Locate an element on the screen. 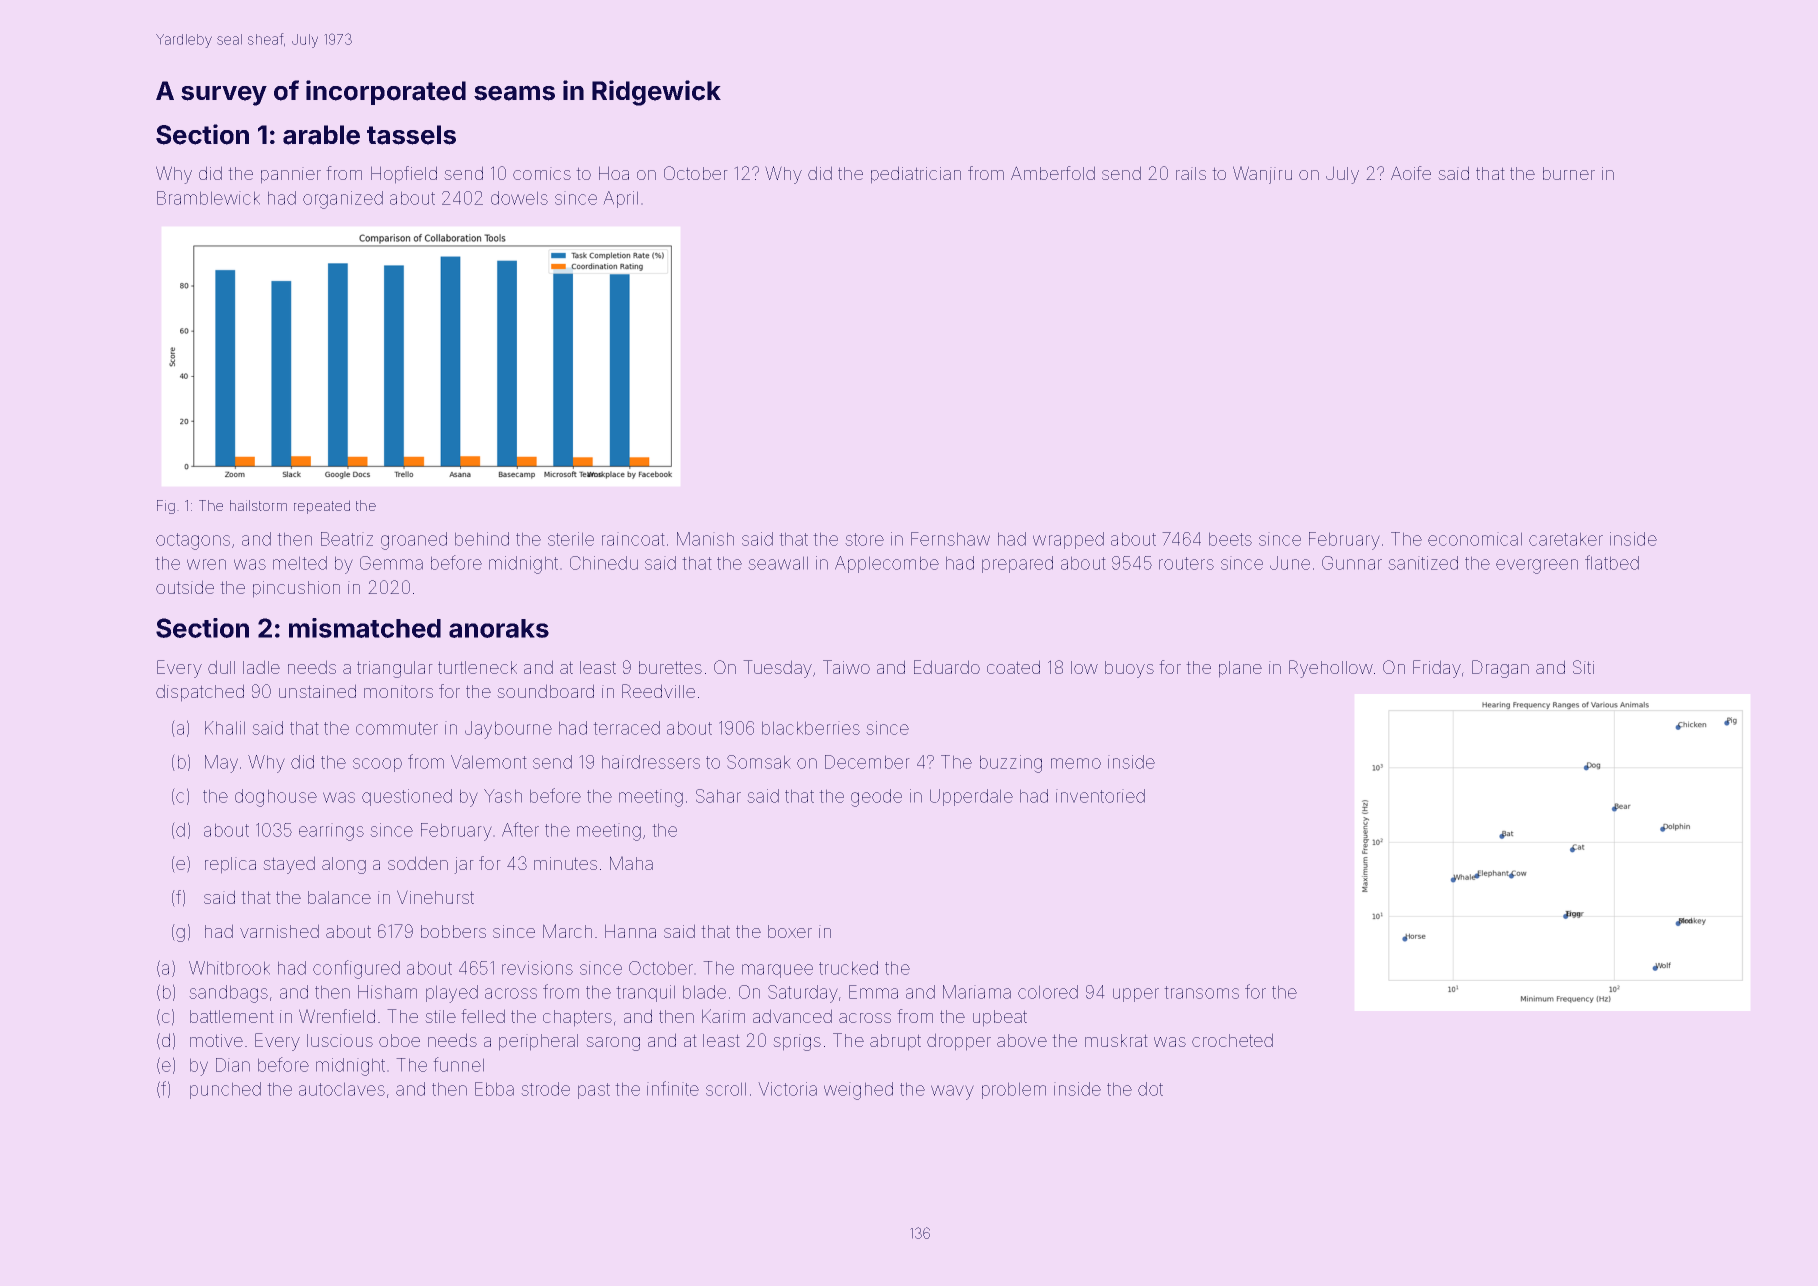  organized is located at coordinates (343, 200).
